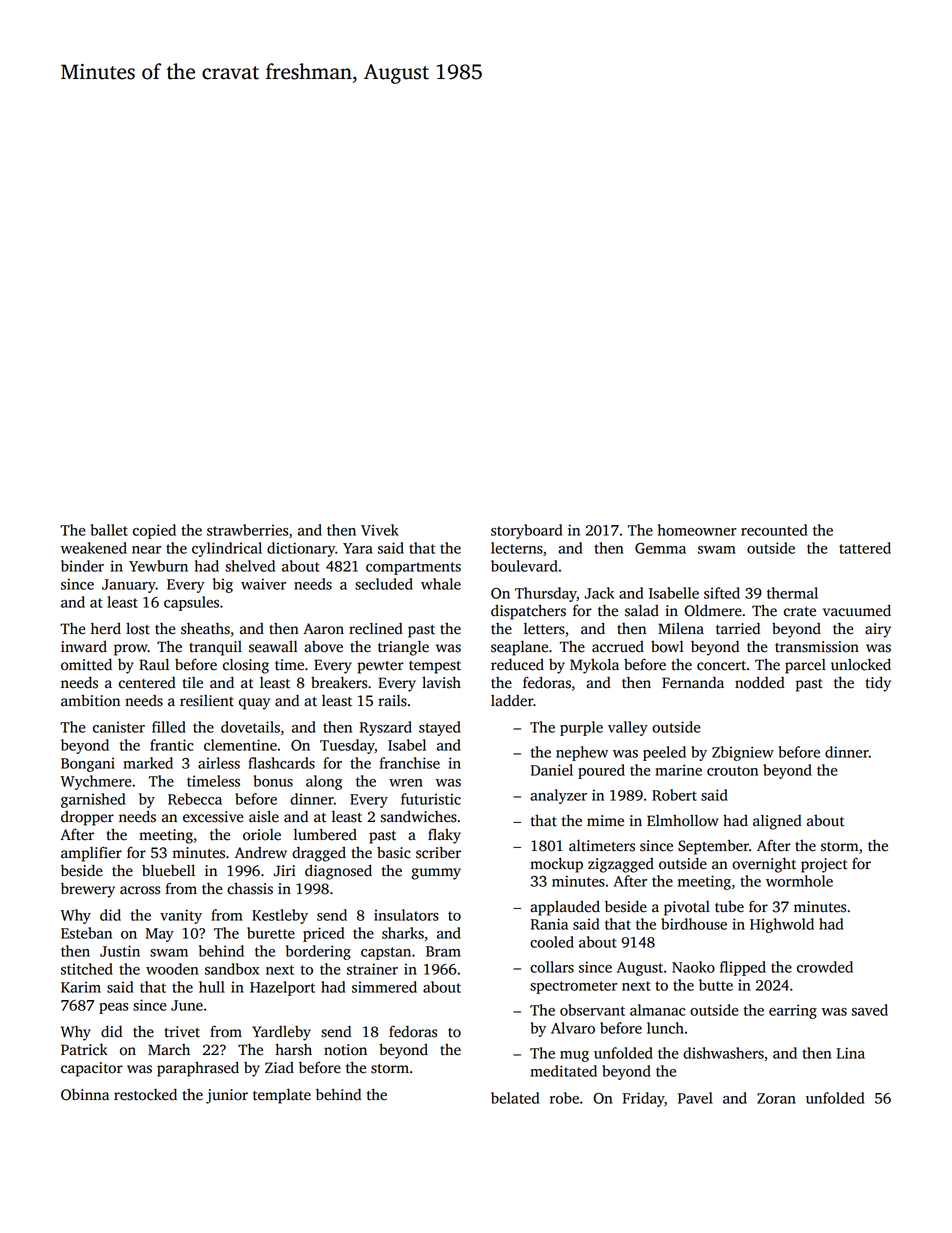  I want to click on trivet, so click(182, 1032).
